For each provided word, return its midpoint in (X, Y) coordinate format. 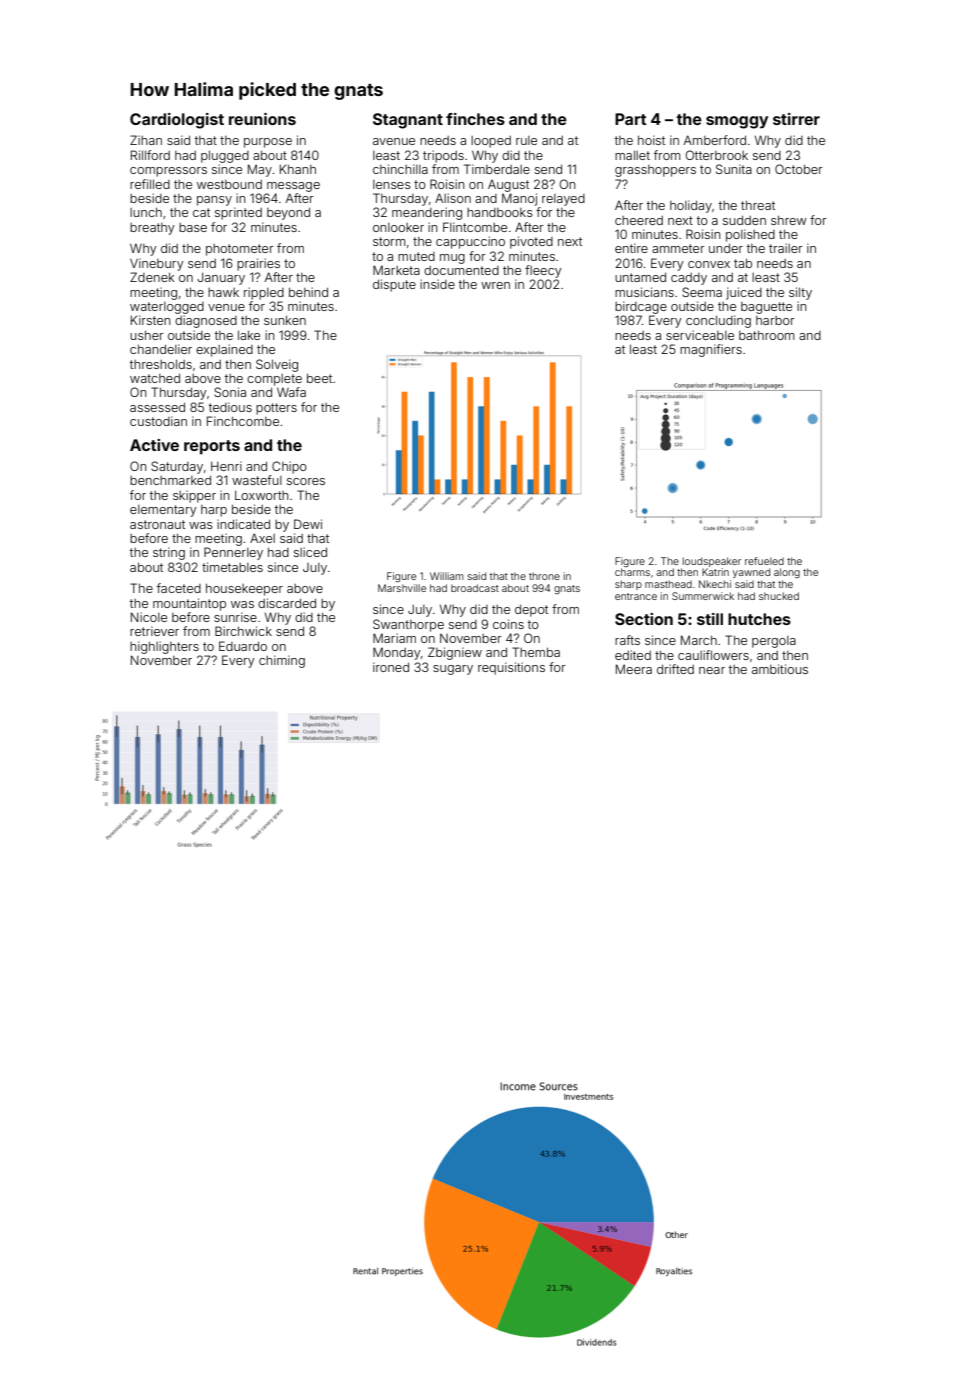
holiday (691, 206)
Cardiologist (177, 121)
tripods (443, 156)
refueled (764, 561)
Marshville (402, 588)
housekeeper (244, 589)
